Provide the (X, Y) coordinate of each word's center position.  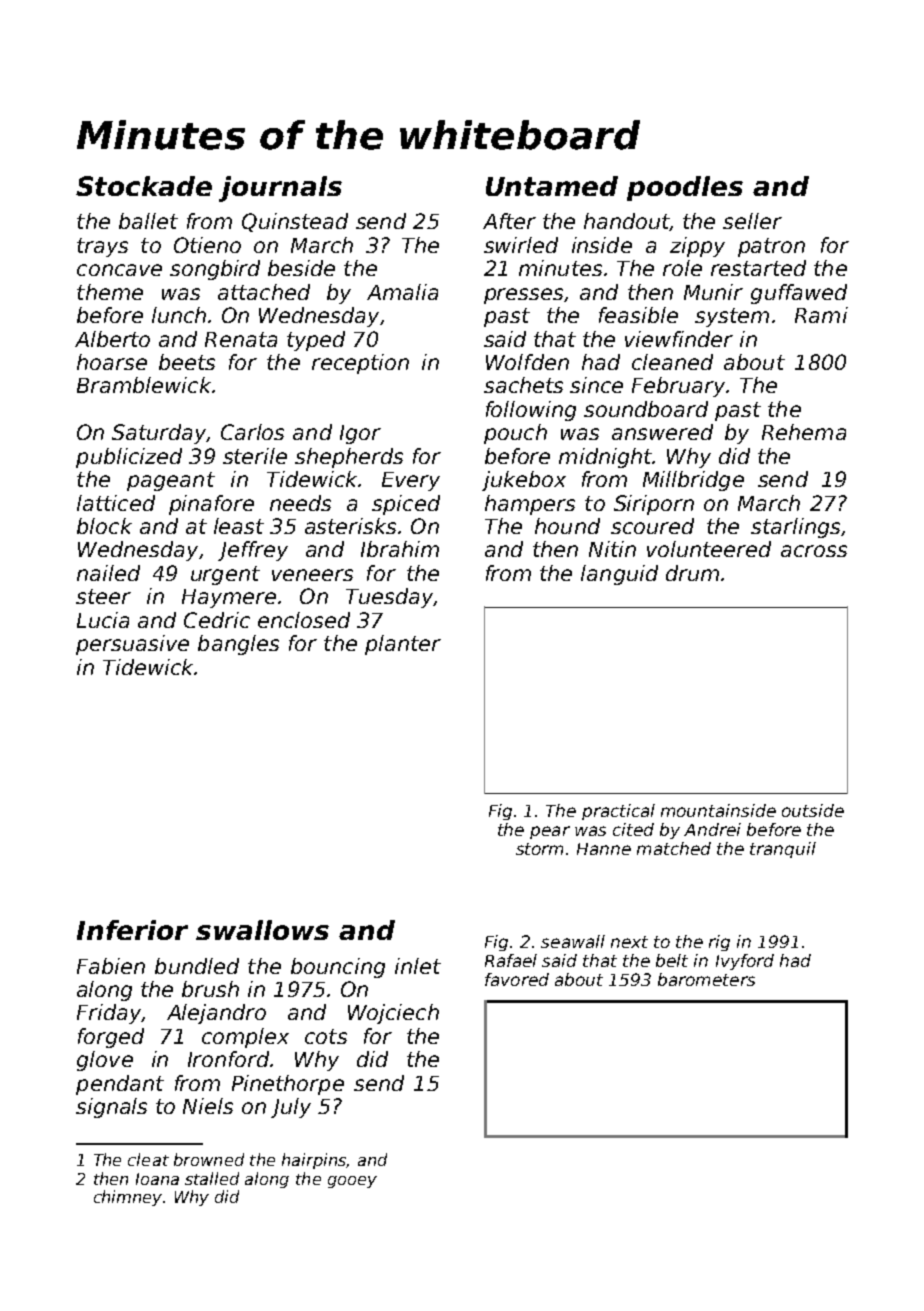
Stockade (144, 186)
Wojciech (393, 1014)
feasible (638, 315)
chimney (128, 1198)
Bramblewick (144, 385)
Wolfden (527, 362)
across (814, 551)
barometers (706, 979)
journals (280, 189)
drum (692, 573)
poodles (685, 188)
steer (103, 596)
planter (403, 645)
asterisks (350, 526)
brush (210, 989)
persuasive (132, 645)
